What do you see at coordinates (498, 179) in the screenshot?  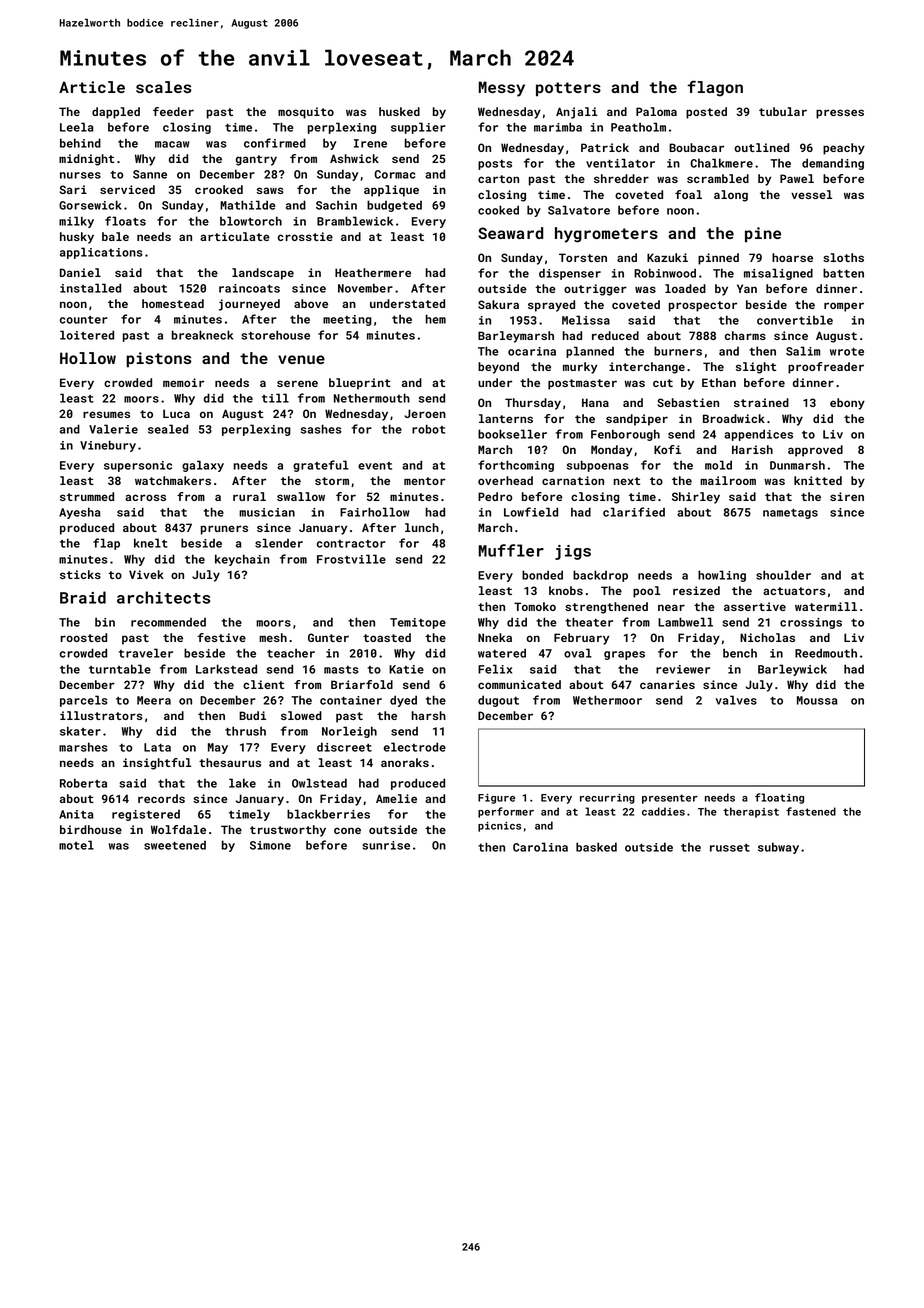 I see `carton` at bounding box center [498, 179].
